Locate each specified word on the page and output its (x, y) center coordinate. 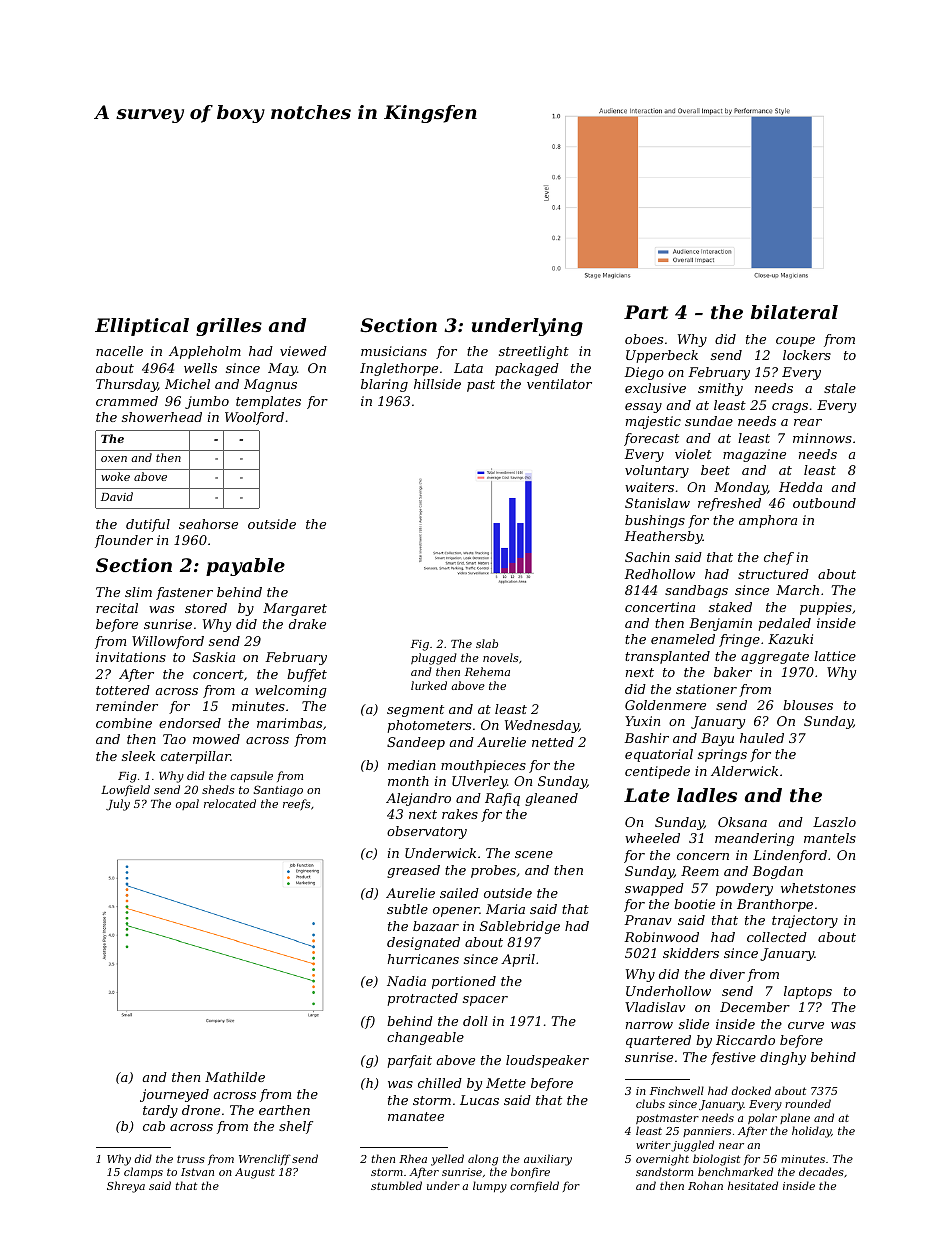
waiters (649, 487)
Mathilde (235, 1077)
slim (138, 592)
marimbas (289, 723)
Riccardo (745, 1040)
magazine (754, 455)
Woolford (254, 418)
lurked (429, 685)
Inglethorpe (399, 369)
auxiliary (548, 1160)
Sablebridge (520, 927)
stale (840, 388)
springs (722, 755)
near (731, 1146)
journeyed (174, 1095)
